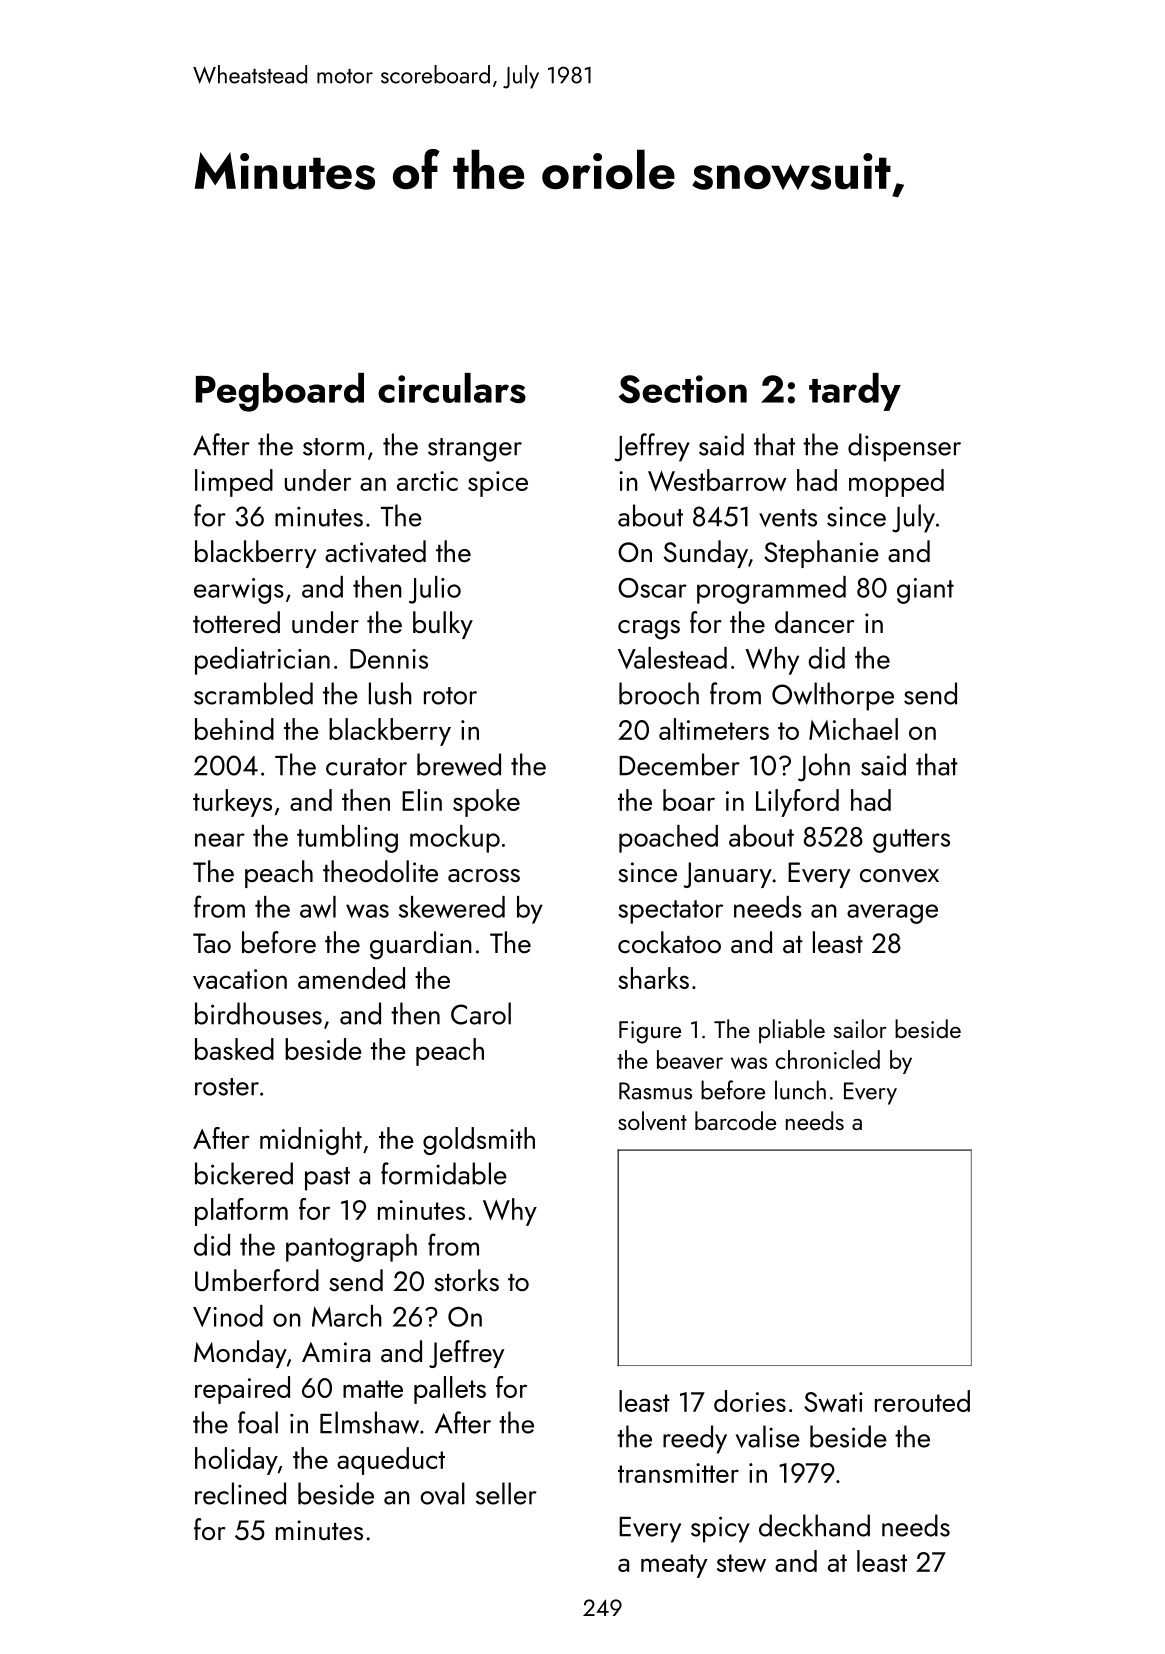  I want to click on rerouted, so click(922, 1401).
